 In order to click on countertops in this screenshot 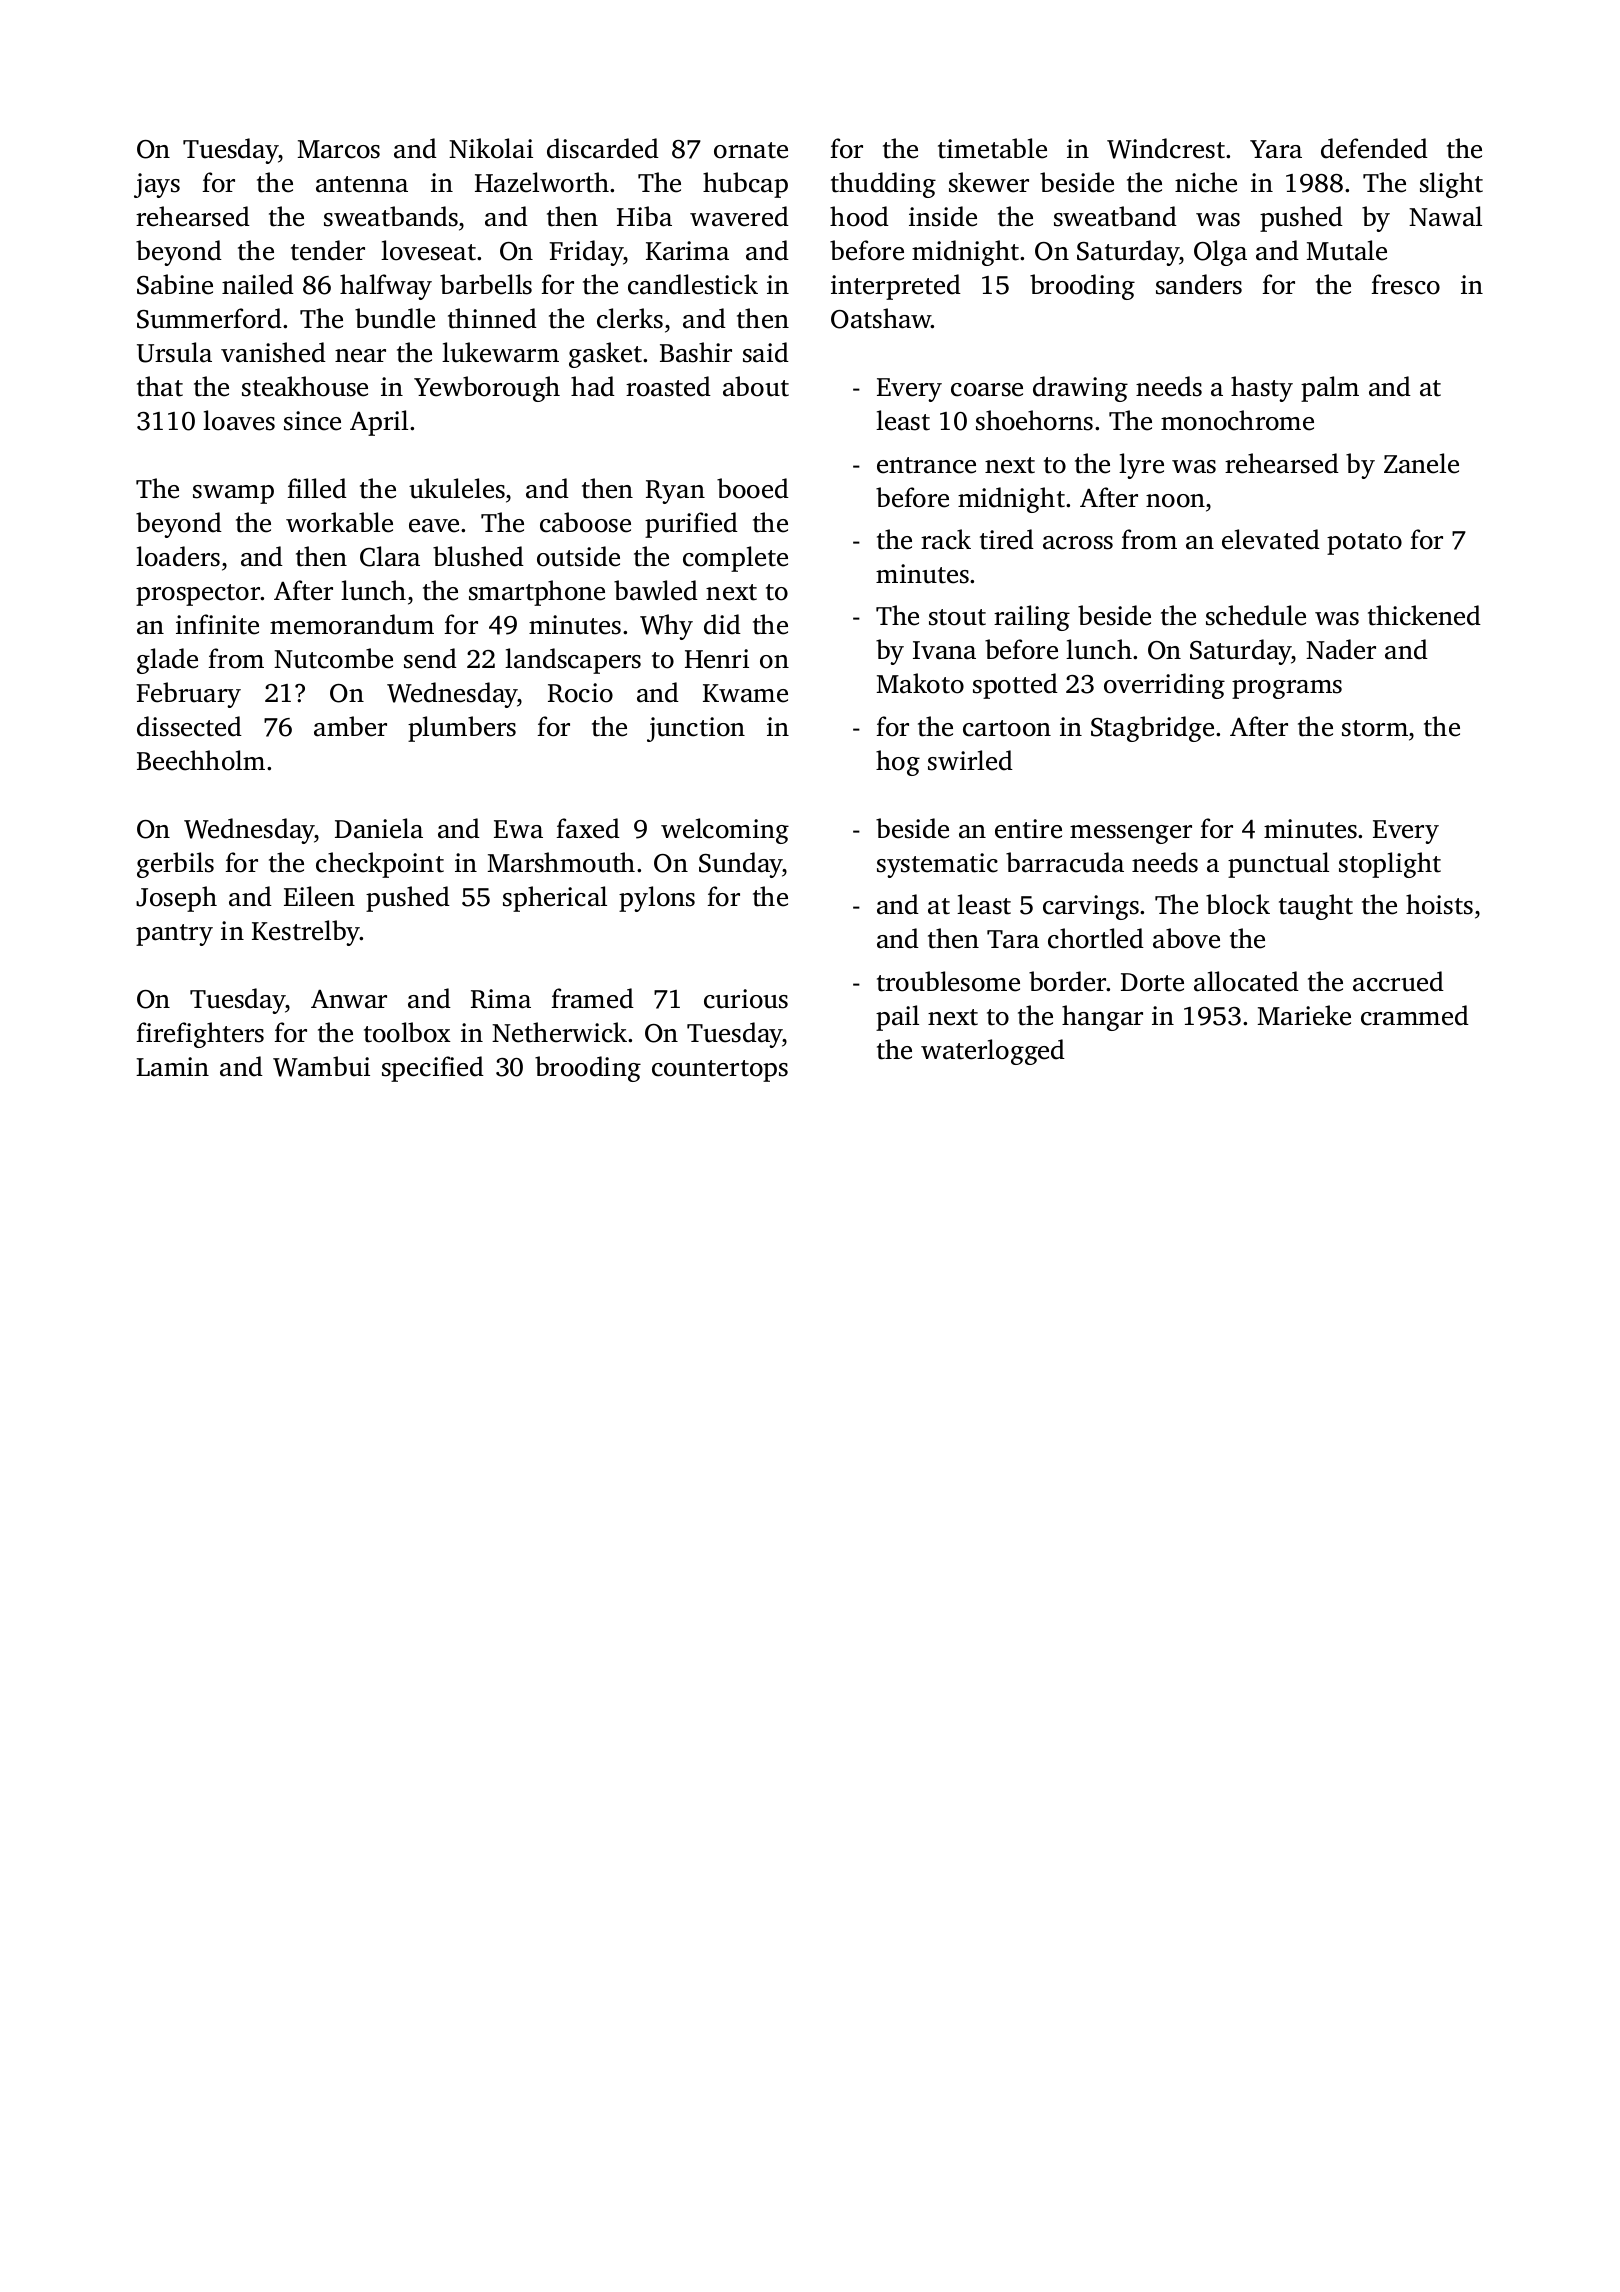, I will do `click(720, 1071)`.
